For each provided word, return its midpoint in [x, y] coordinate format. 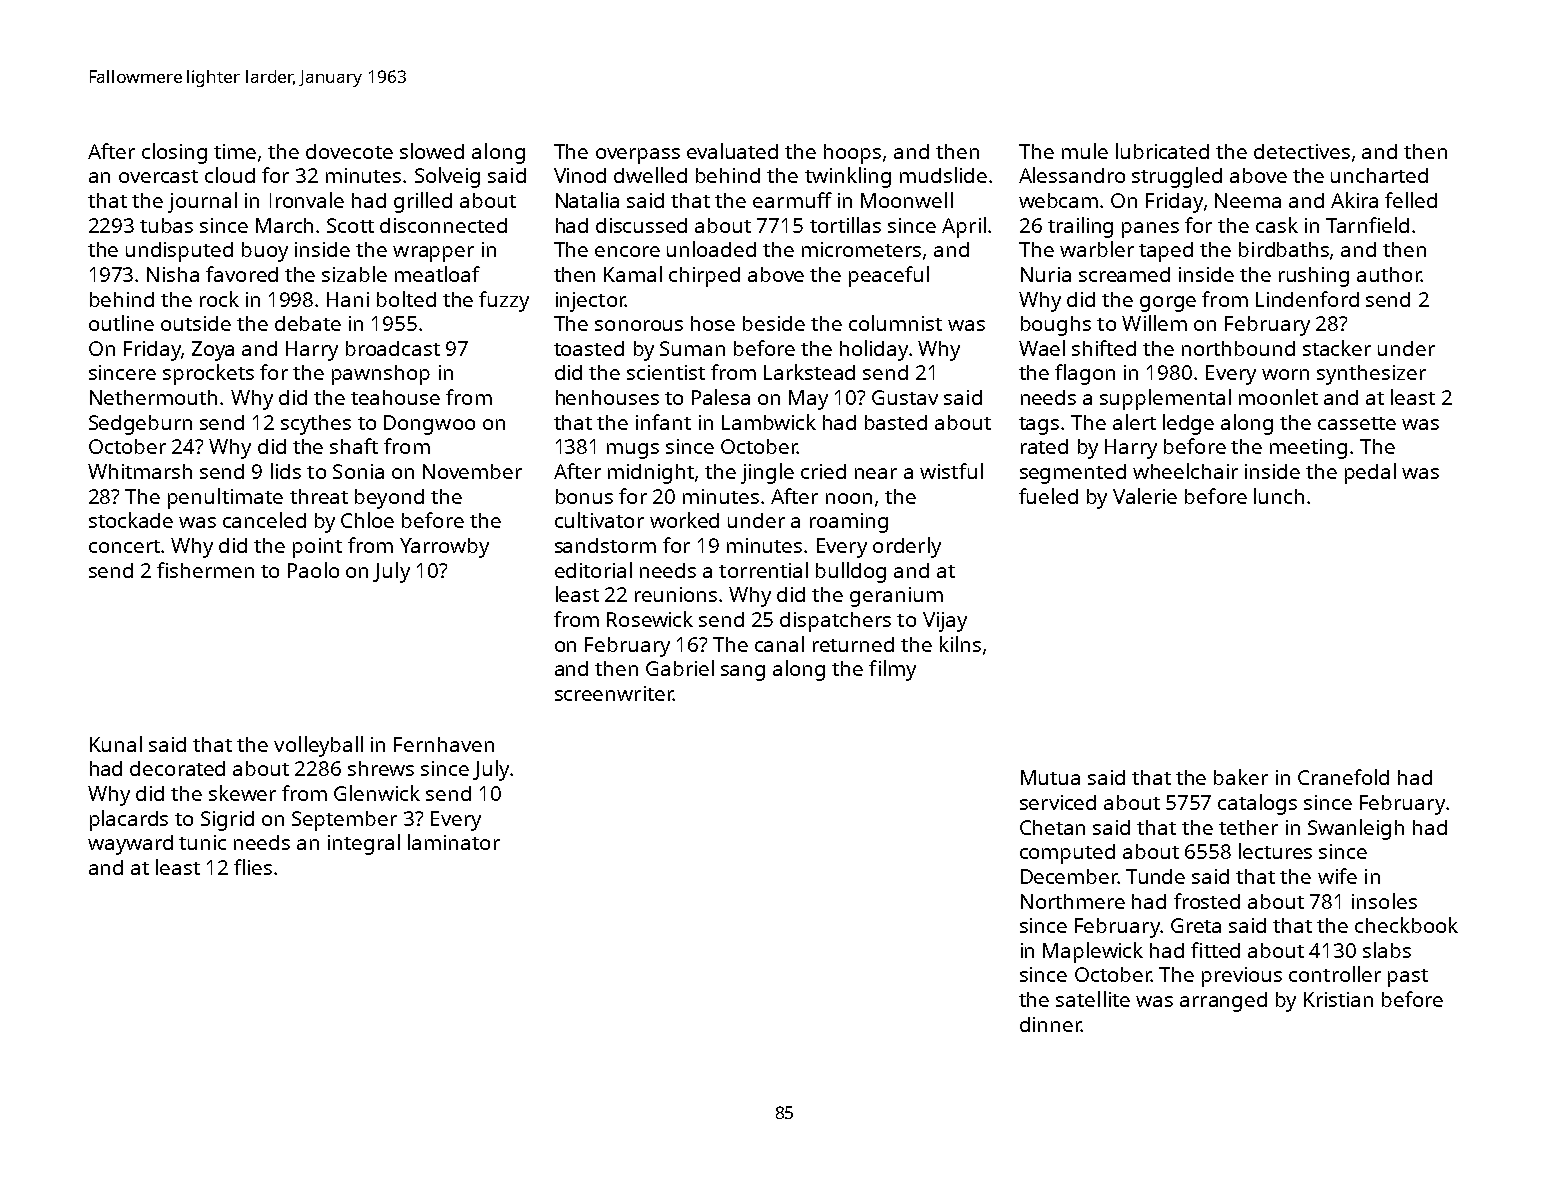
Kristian [1338, 999]
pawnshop [381, 375]
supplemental [1165, 399]
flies [253, 867]
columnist [895, 323]
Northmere [1073, 901]
